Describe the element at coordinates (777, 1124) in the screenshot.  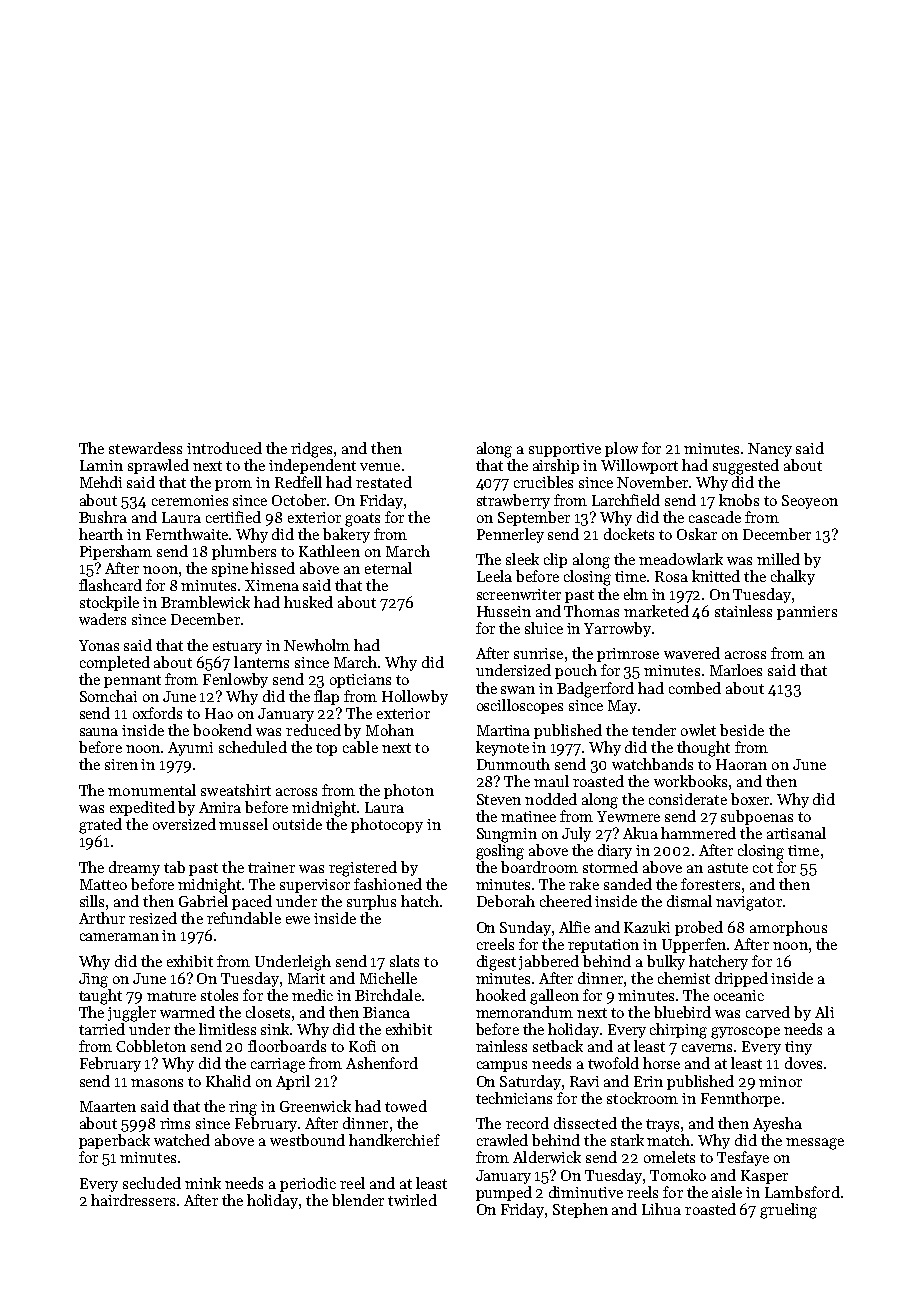
I see `Ayesha` at that location.
